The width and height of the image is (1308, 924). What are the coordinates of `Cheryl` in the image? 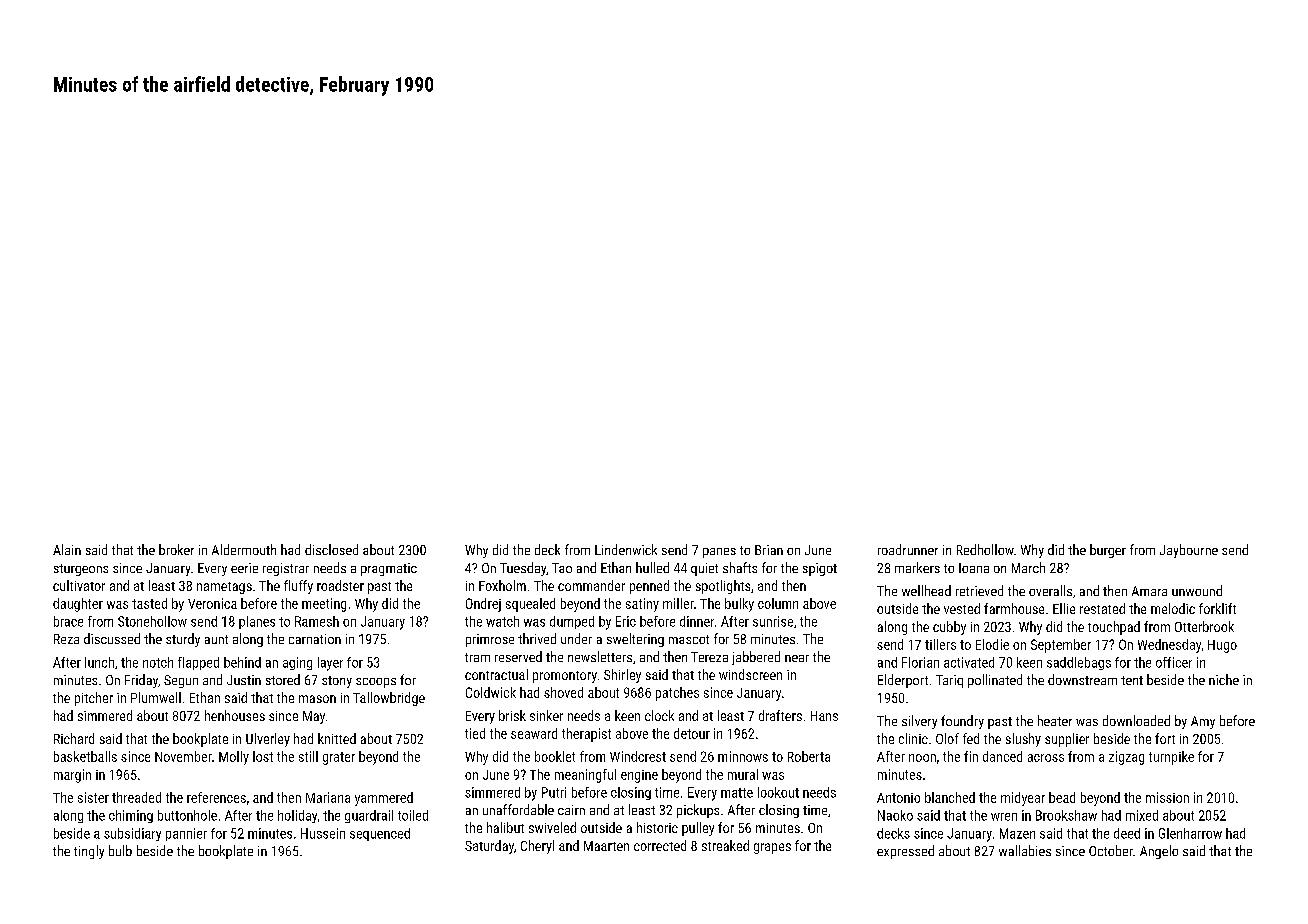 It's located at (537, 847).
